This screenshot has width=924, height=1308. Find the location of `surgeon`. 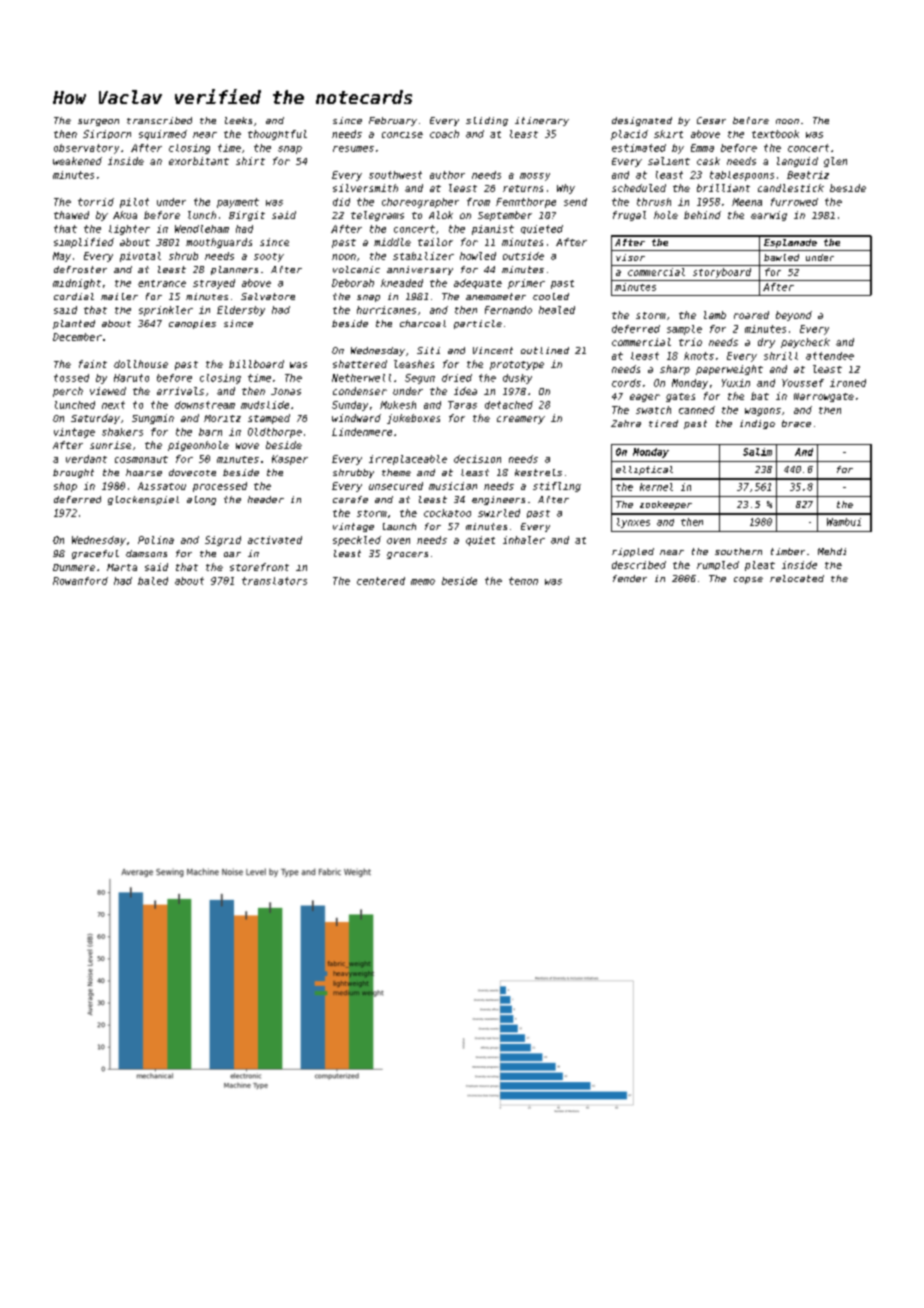

surgeon is located at coordinates (98, 122).
